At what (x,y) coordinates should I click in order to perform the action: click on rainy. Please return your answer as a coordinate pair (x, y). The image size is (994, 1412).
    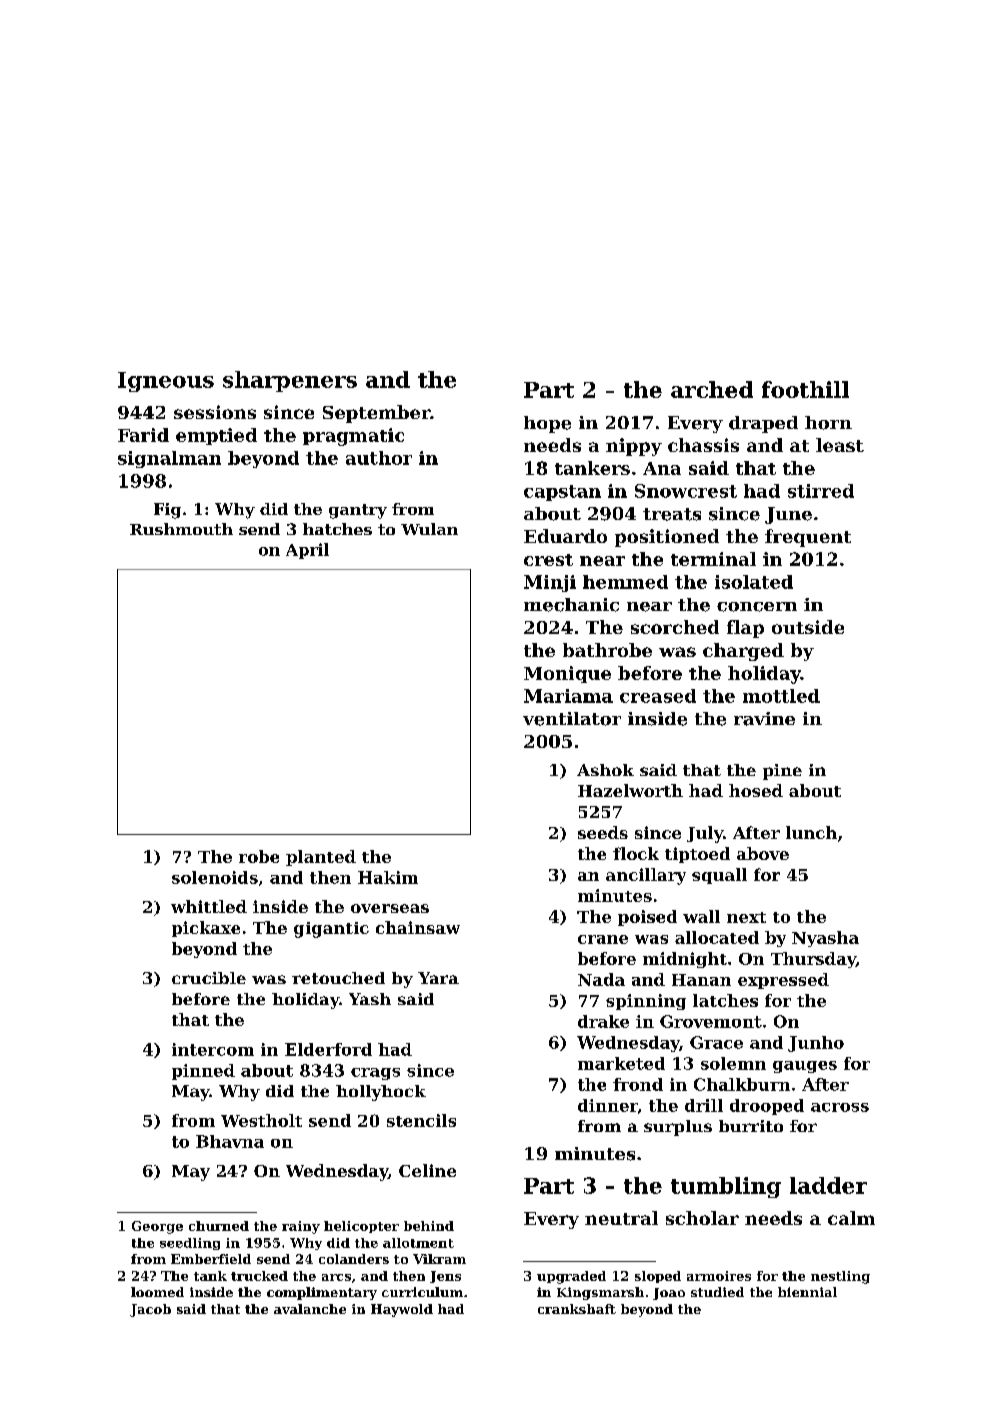
    Looking at the image, I should click on (301, 1227).
